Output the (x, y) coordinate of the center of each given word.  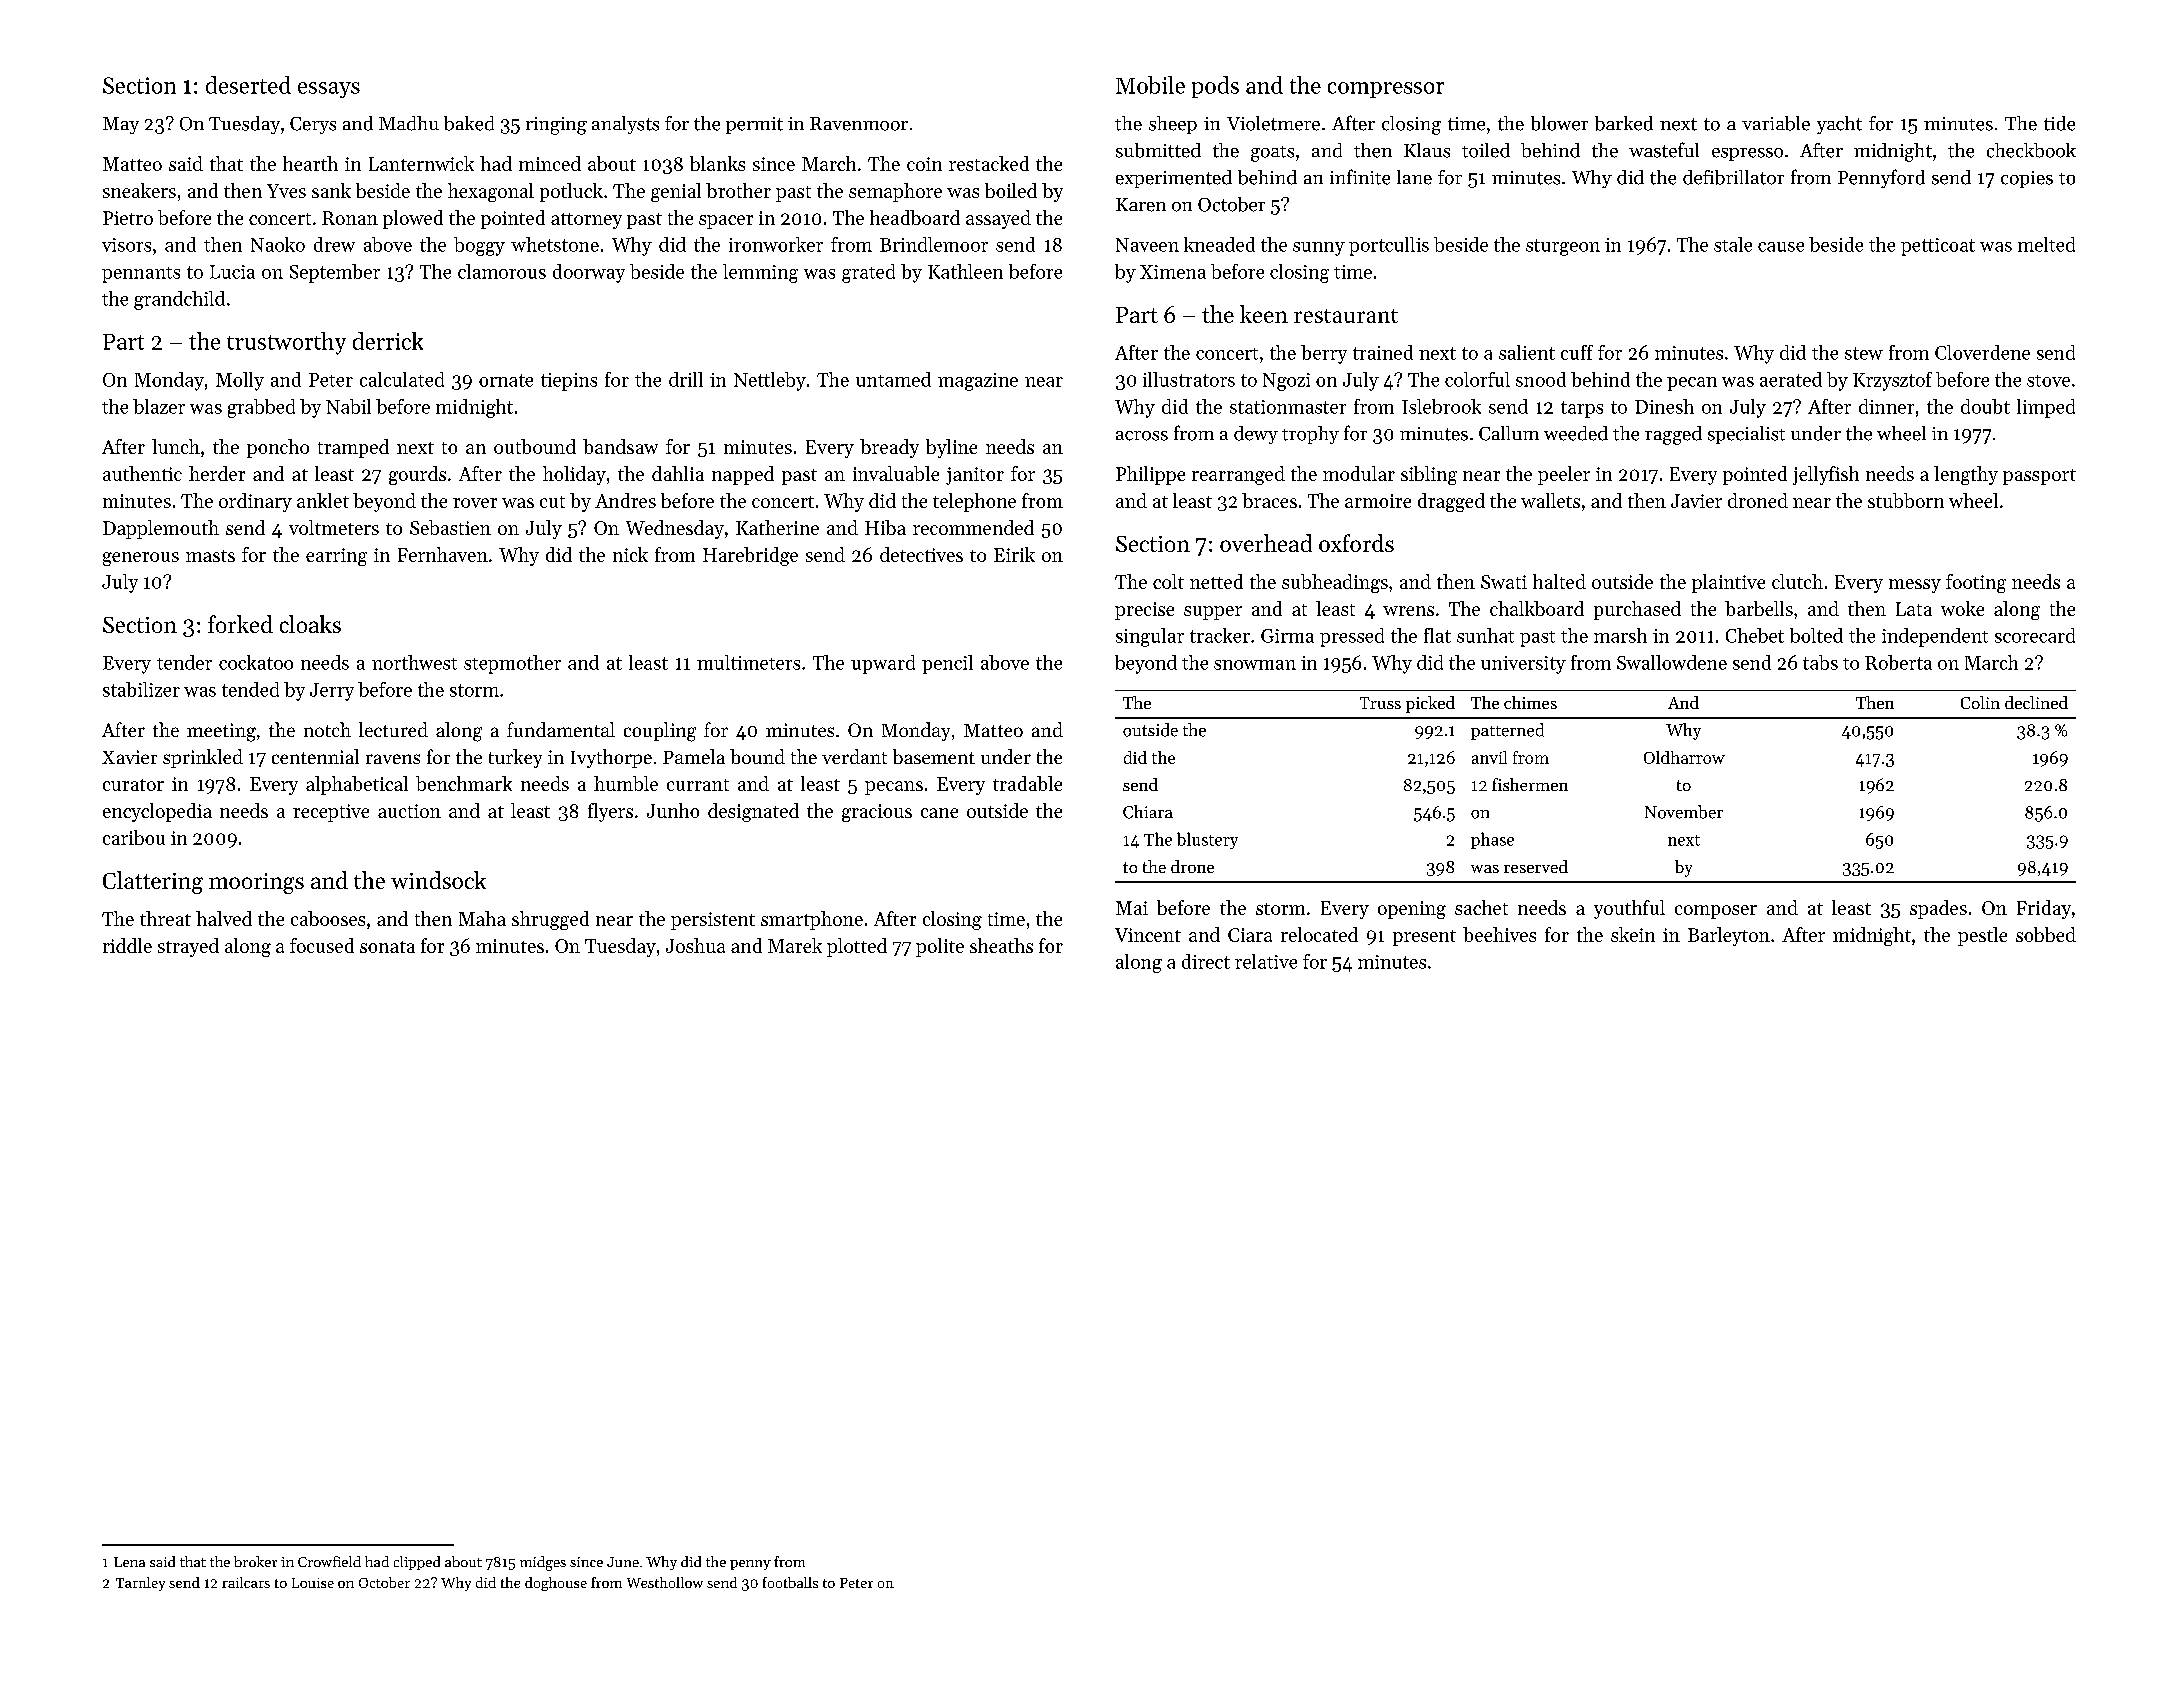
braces (1269, 500)
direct (1206, 961)
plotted (857, 947)
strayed (188, 947)
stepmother (512, 664)
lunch (176, 446)
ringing (556, 126)
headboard (915, 217)
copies (2027, 179)
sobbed (2046, 934)
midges (543, 1563)
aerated (1791, 379)
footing (1976, 583)
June (623, 1562)
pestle (1982, 936)
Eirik (1014, 554)
